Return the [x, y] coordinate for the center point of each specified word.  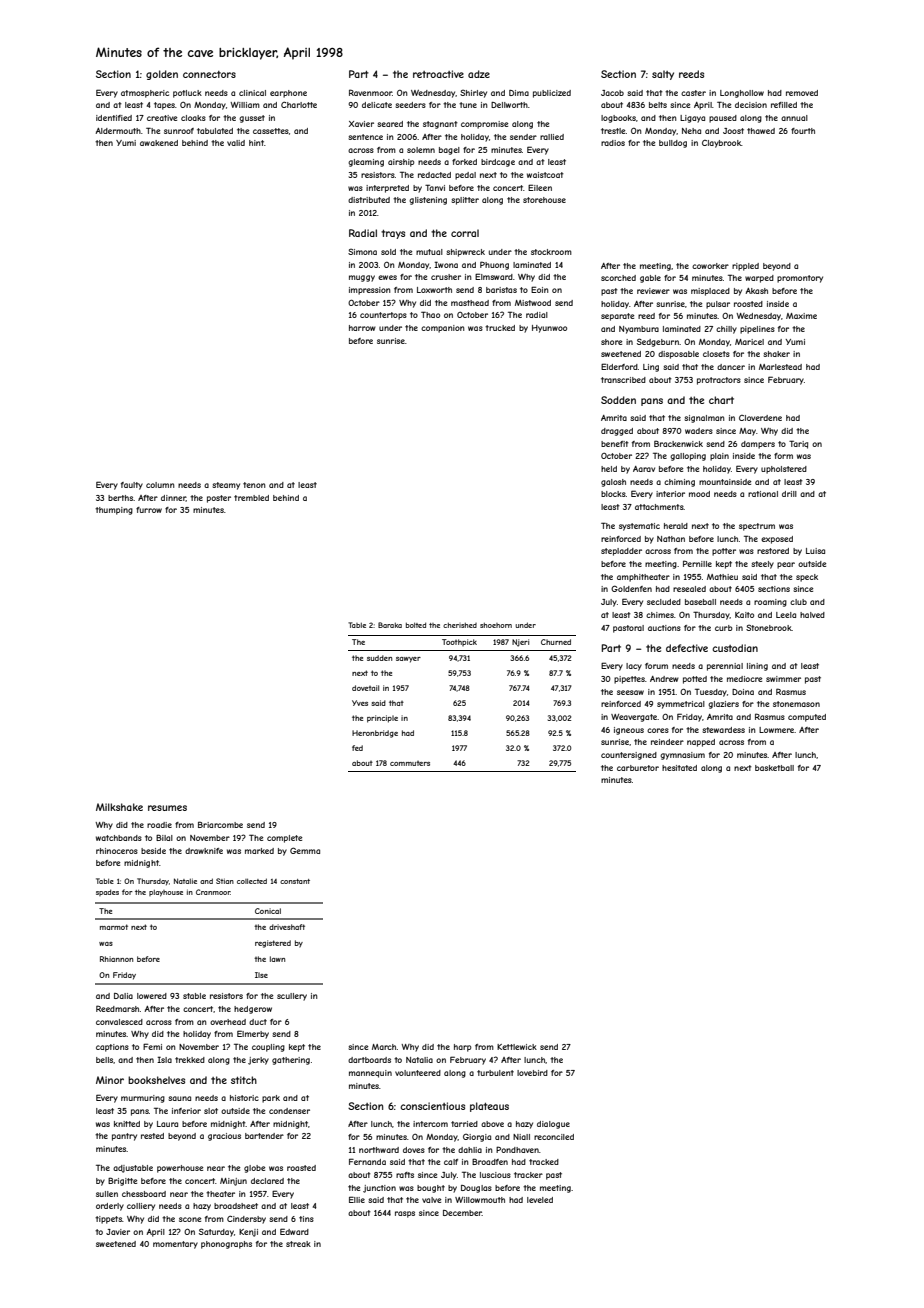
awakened [159, 143]
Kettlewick [517, 1047]
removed [802, 93]
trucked [500, 328]
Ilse [261, 975]
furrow [149, 510]
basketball [774, 768]
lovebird [532, 1073]
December [462, 1213]
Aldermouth [118, 131]
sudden [379, 658]
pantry [124, 1137]
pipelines [757, 330]
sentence [365, 137]
